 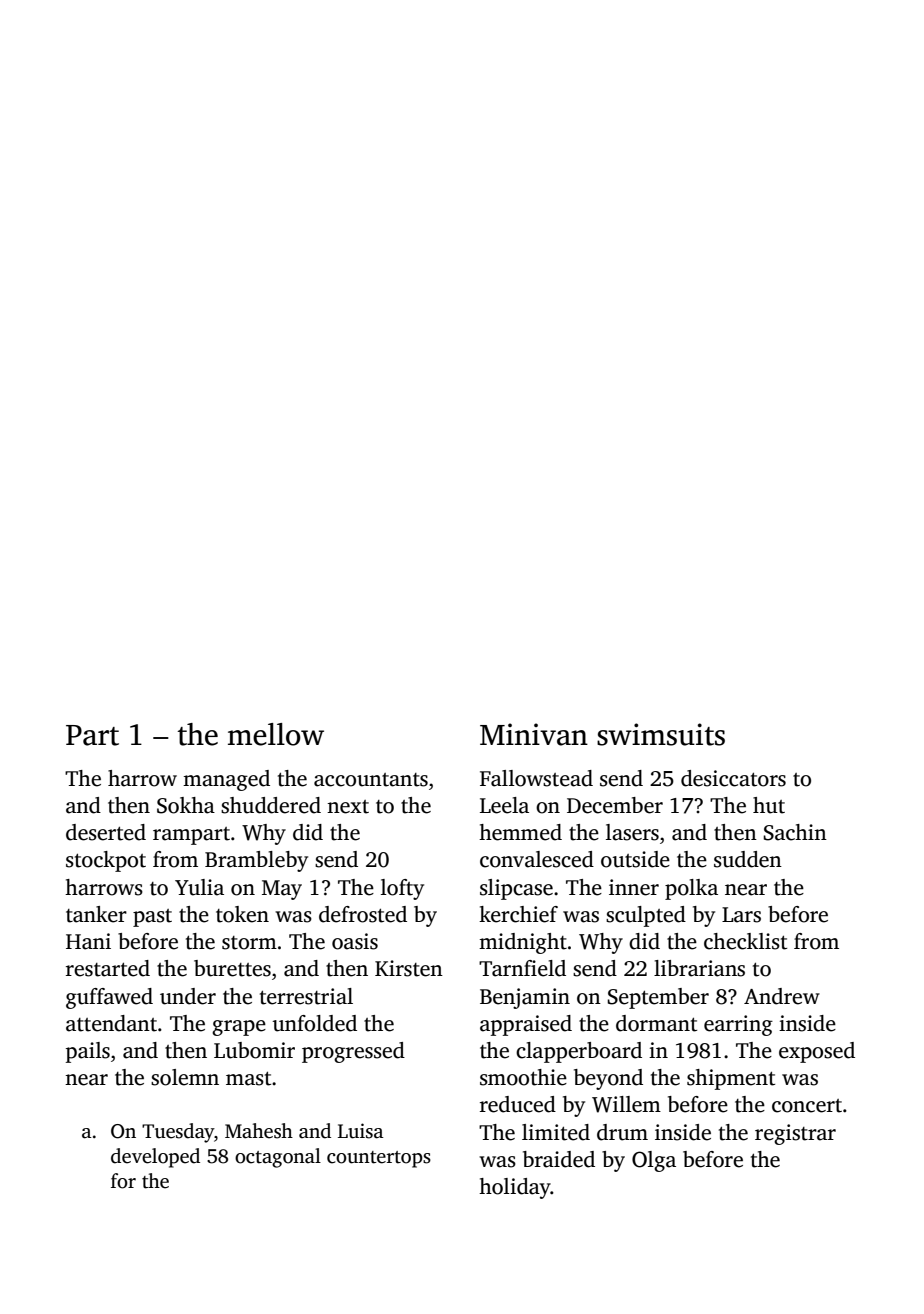 What do you see at coordinates (782, 996) in the screenshot?
I see `Andrew` at bounding box center [782, 996].
